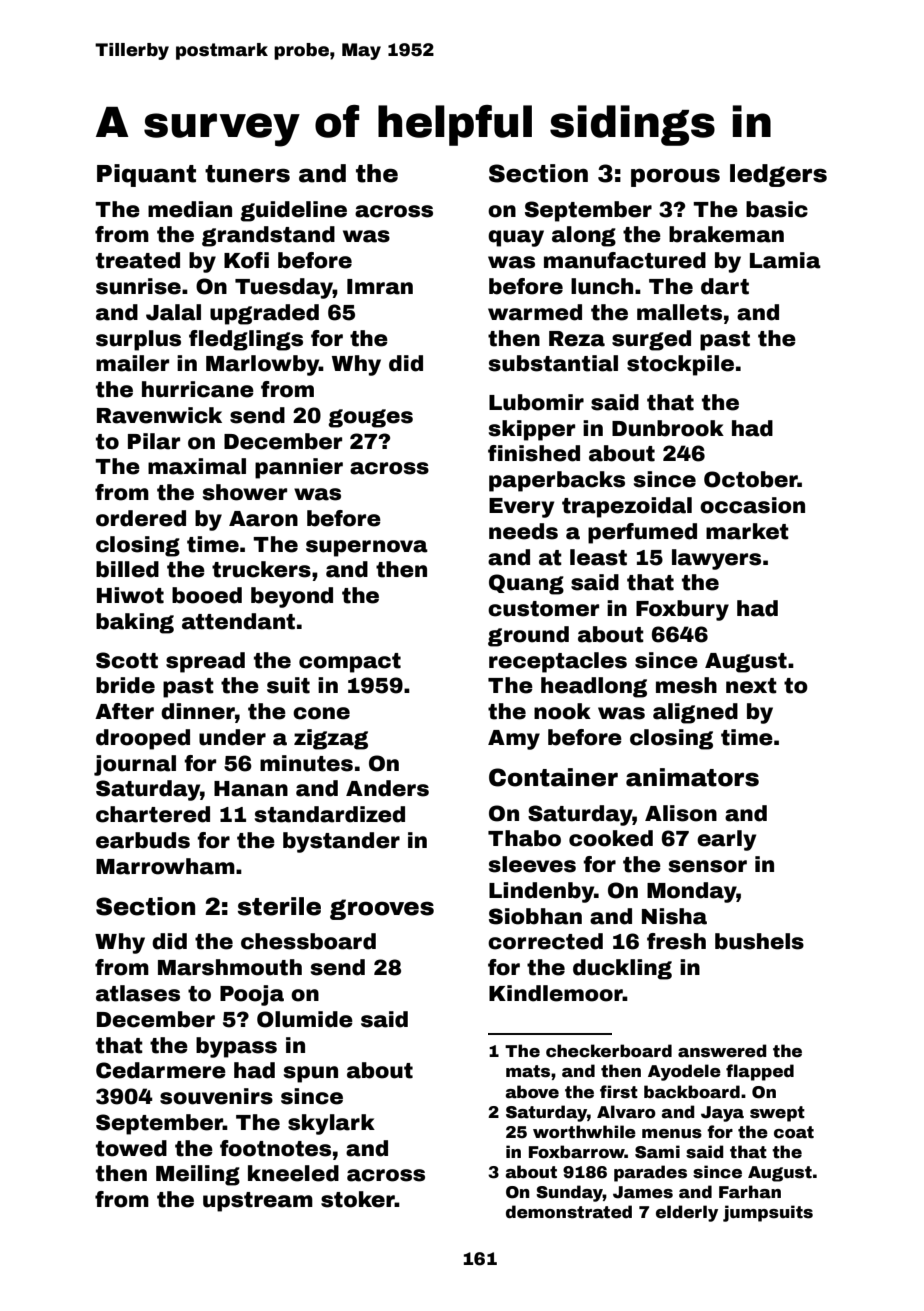 This screenshot has width=924, height=1311. Describe the element at coordinates (535, 916) in the screenshot. I see `Siobhan` at that location.
